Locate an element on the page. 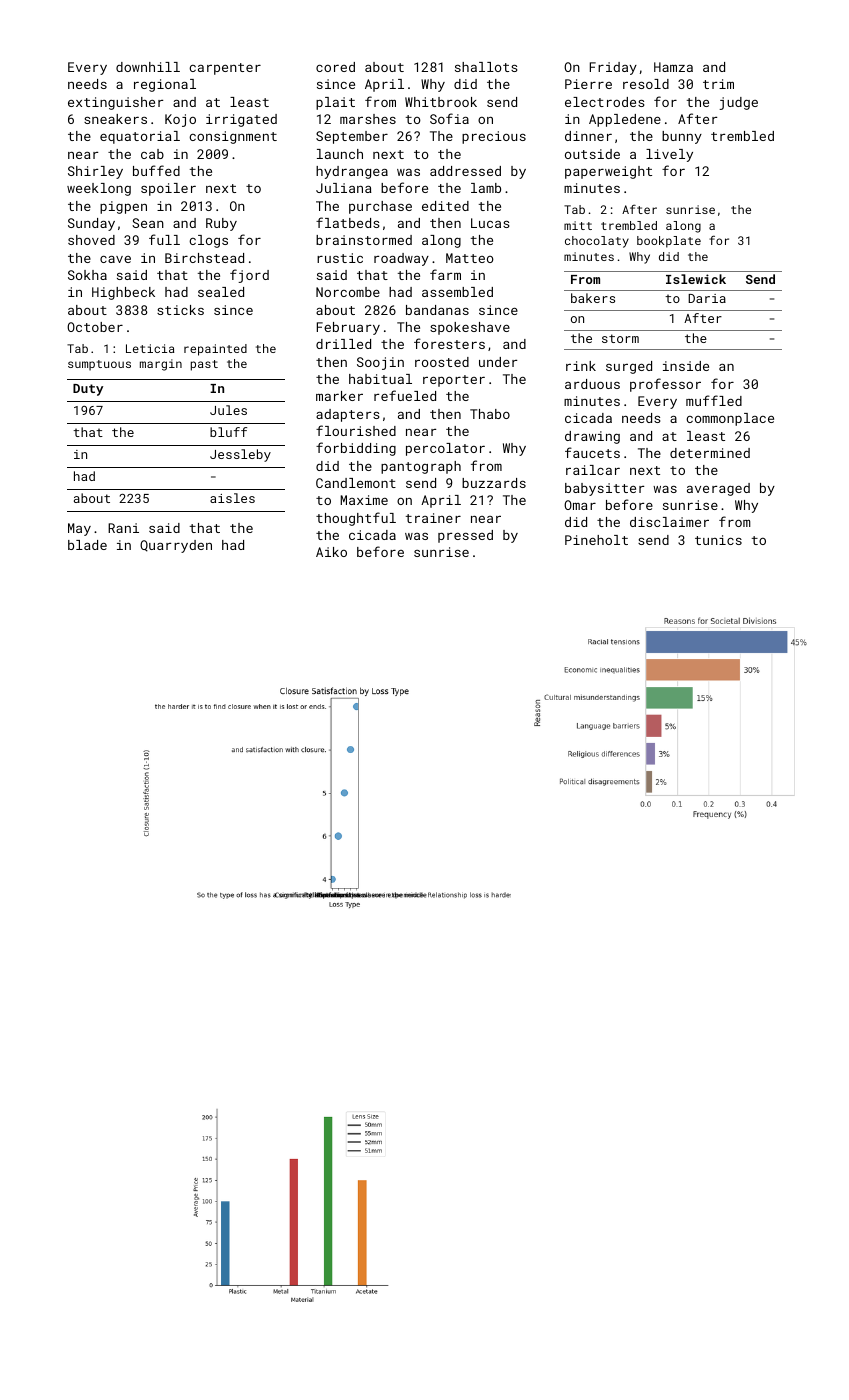  shallots is located at coordinates (486, 67).
